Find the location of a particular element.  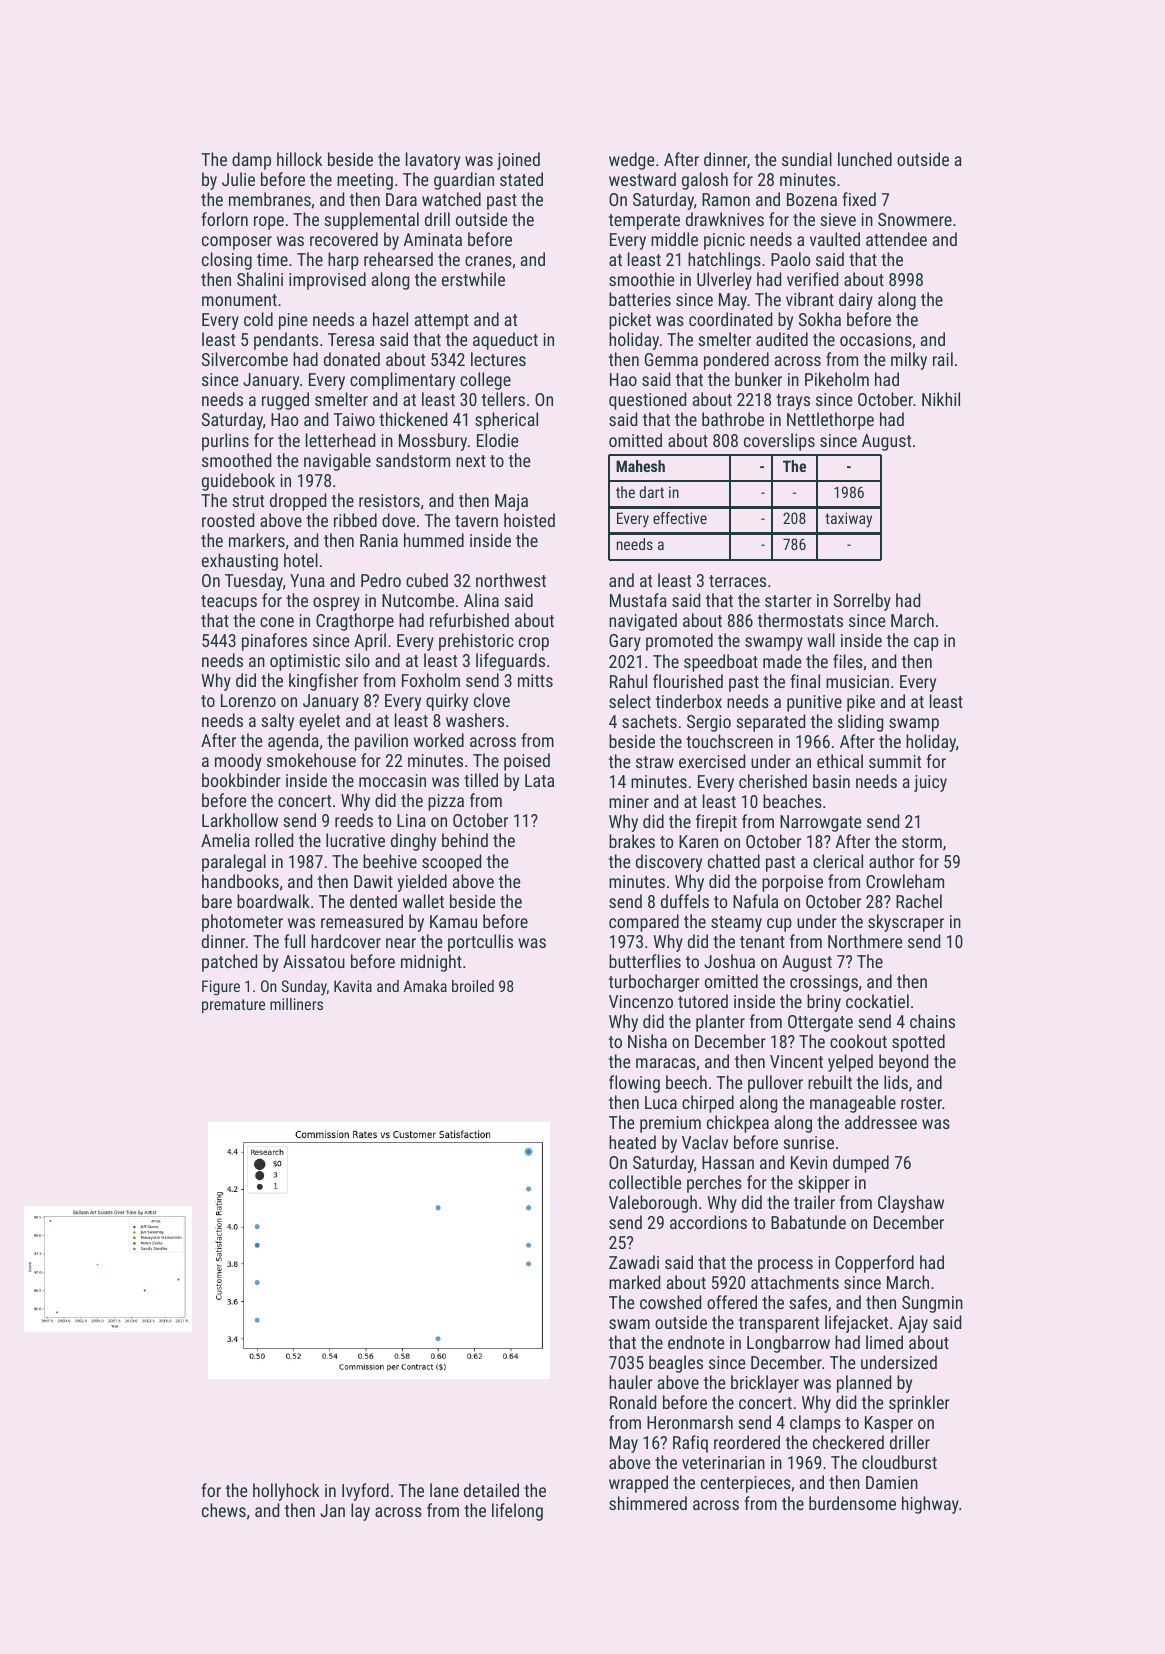

Ivyford is located at coordinates (365, 1492).
